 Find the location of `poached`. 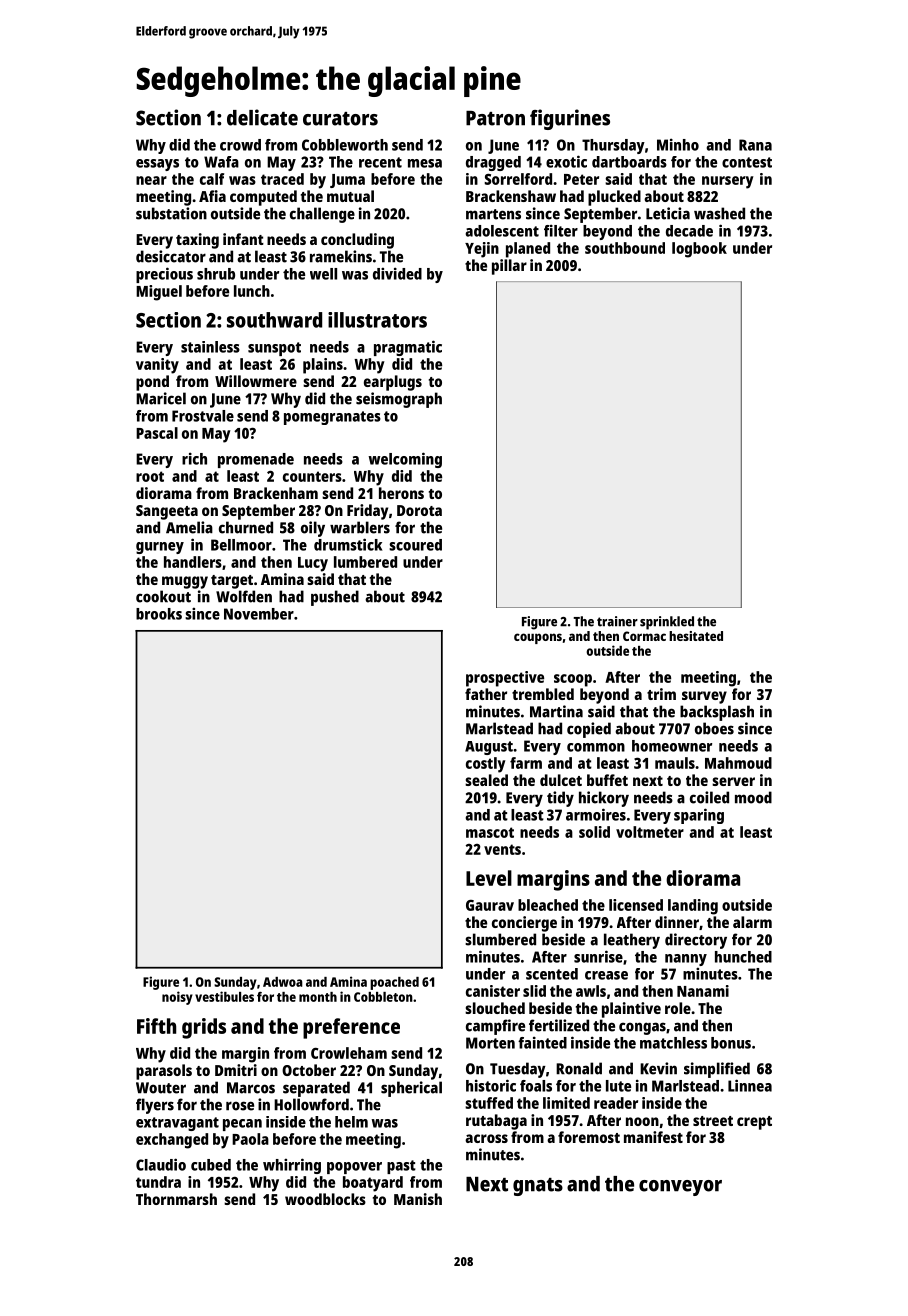

poached is located at coordinates (394, 983).
